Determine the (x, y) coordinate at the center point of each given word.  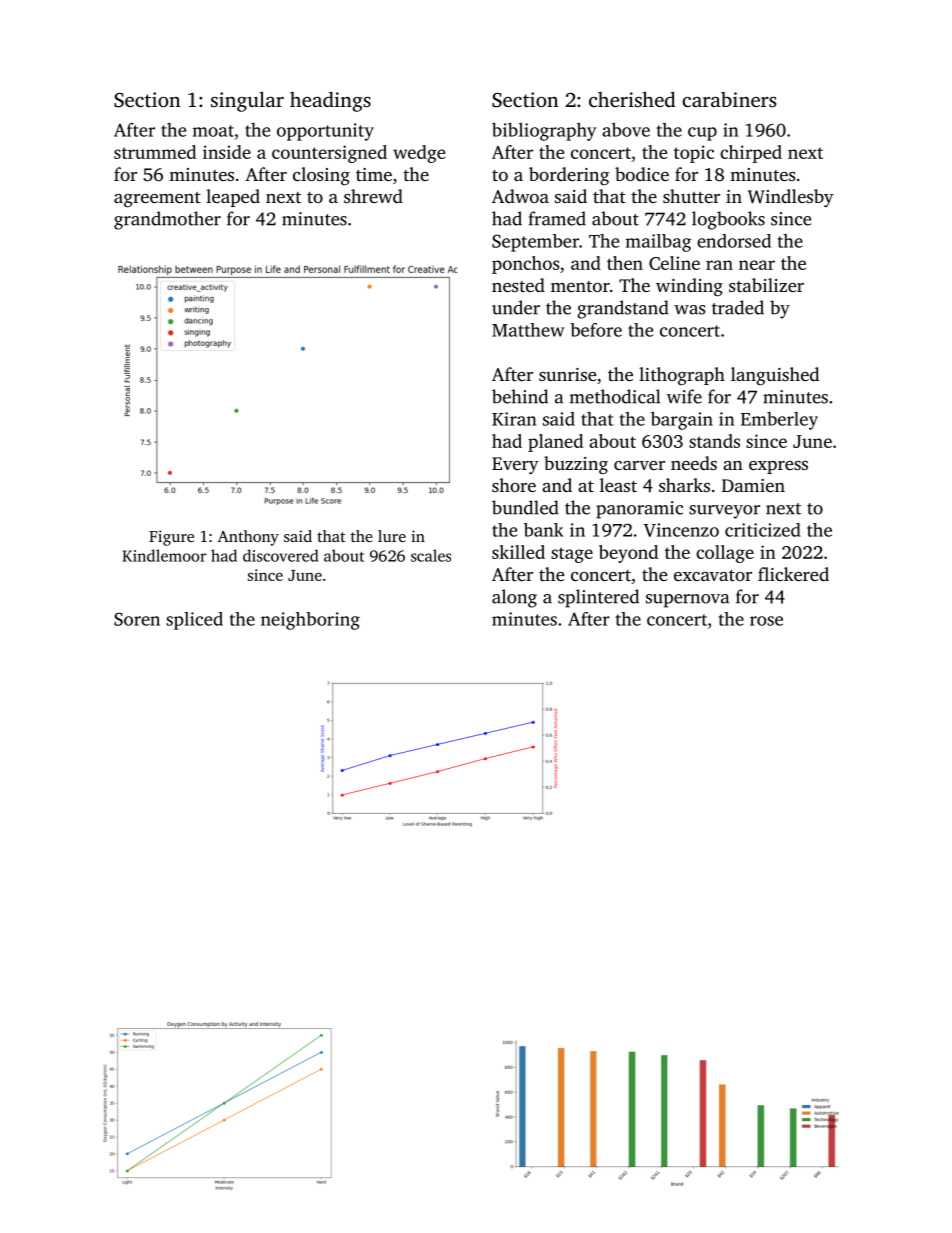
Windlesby (791, 198)
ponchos (525, 265)
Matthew (528, 330)
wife (684, 396)
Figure (171, 538)
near (757, 265)
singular (247, 101)
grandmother (167, 220)
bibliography (544, 132)
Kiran (514, 419)
